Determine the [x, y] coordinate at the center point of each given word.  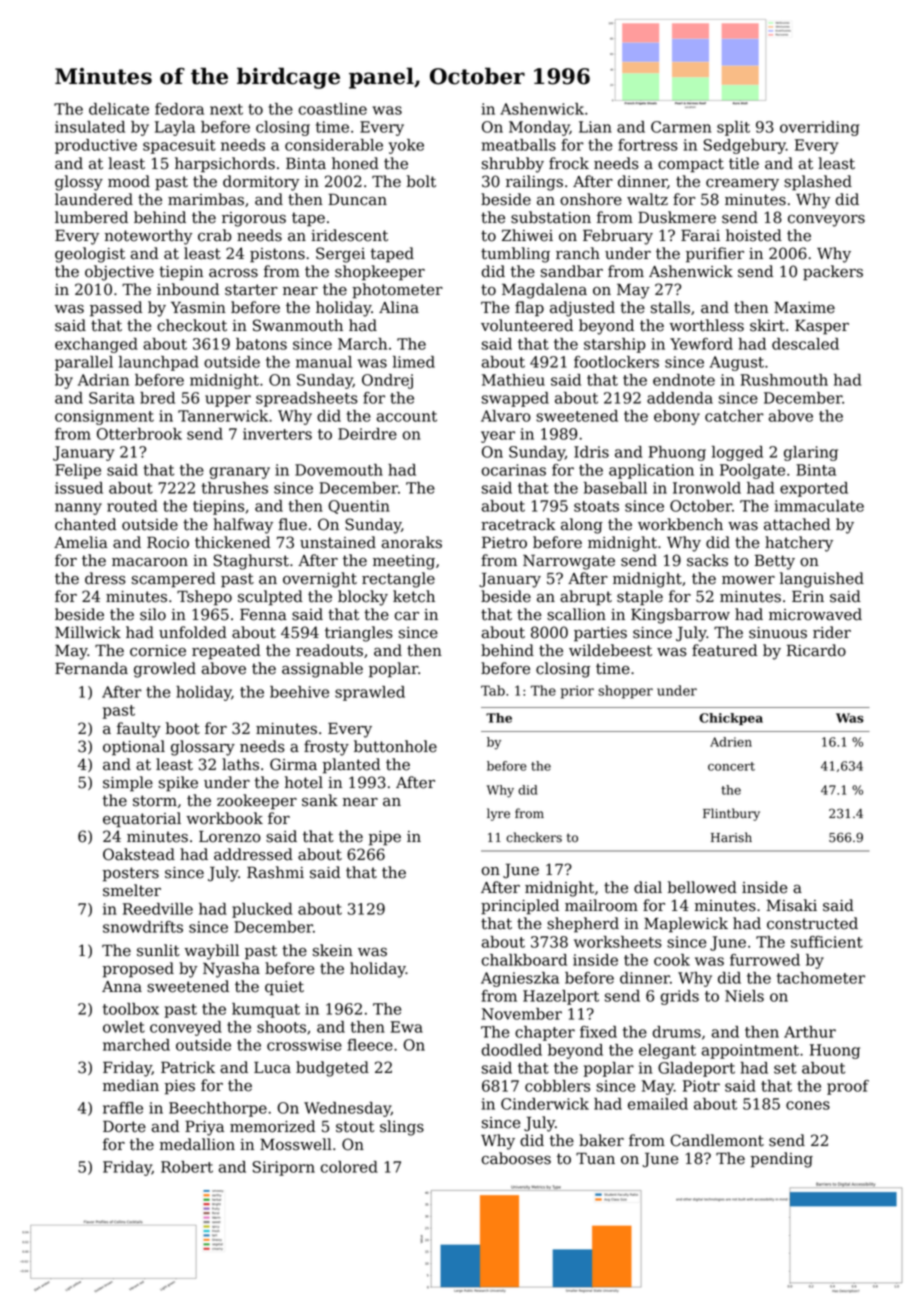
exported [814, 489]
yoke [406, 146]
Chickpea [731, 719]
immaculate [819, 506]
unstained [338, 542]
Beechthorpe [218, 1109]
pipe [385, 838]
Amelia [81, 542]
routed [132, 506]
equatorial [142, 820]
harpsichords [225, 165]
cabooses [516, 1158]
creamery [742, 184]
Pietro [504, 542]
